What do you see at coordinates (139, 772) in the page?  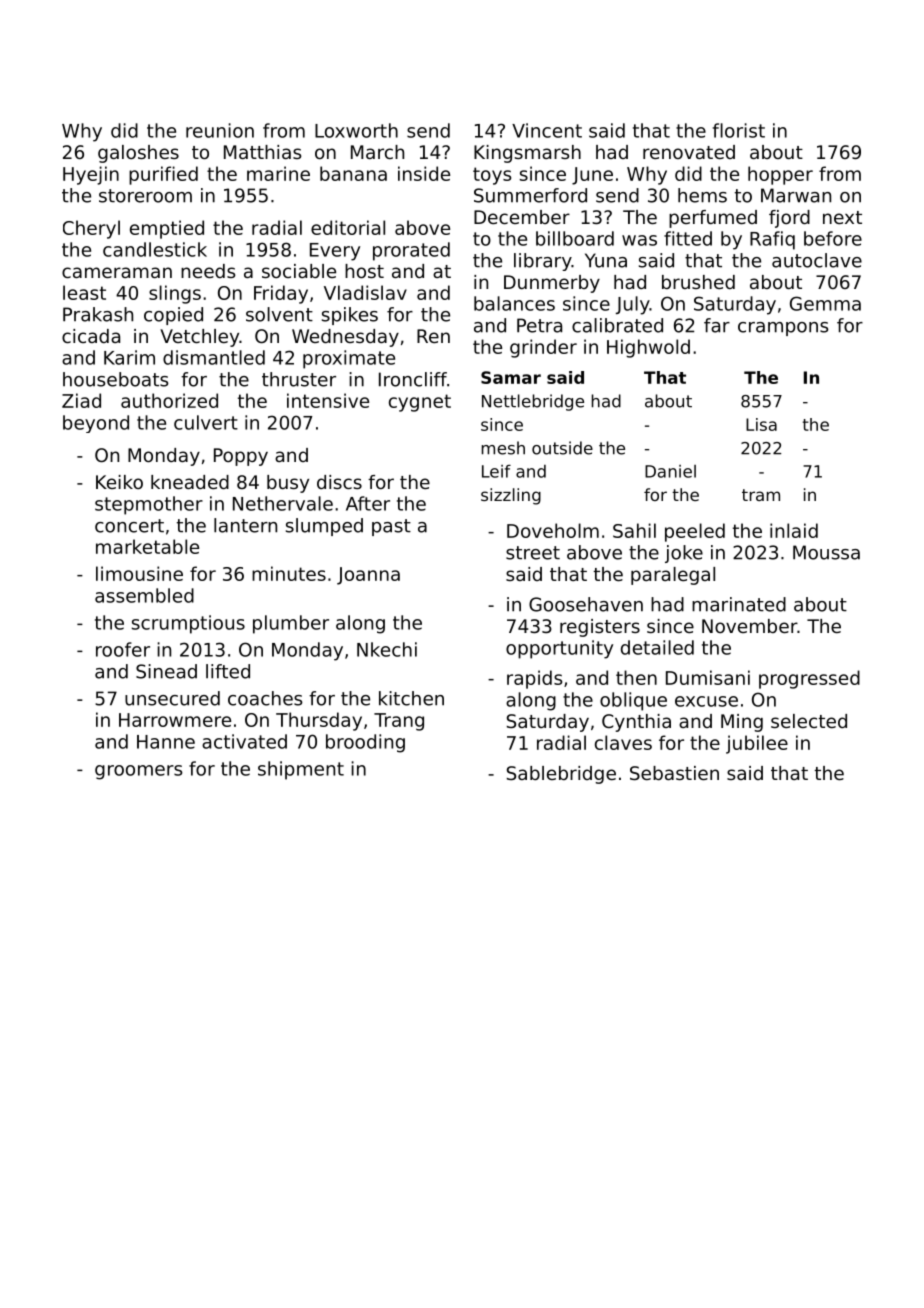 I see `groomers` at bounding box center [139, 772].
